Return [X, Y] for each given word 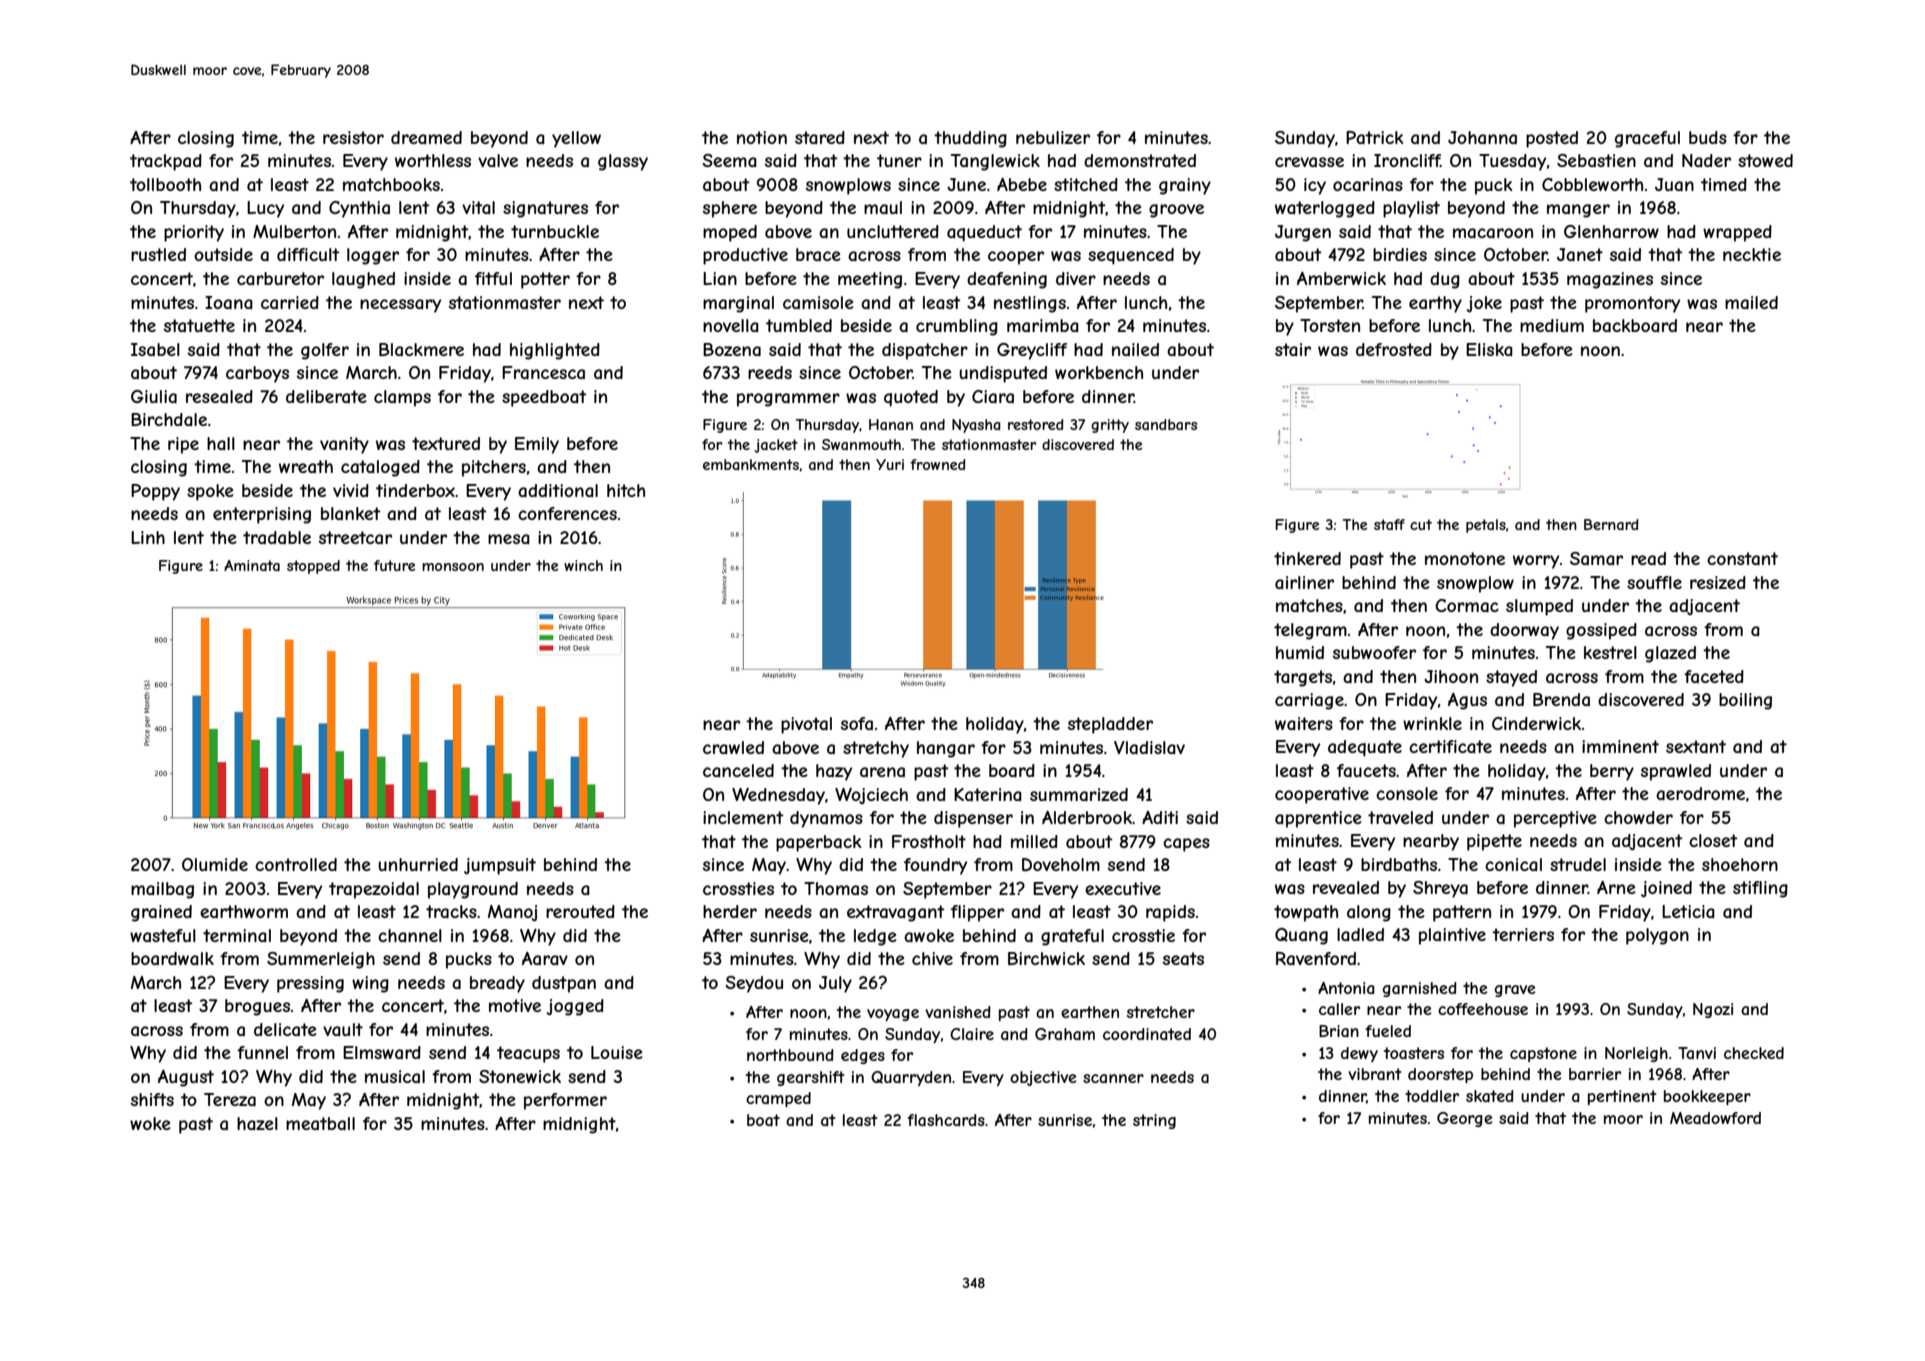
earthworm [244, 911]
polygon [1657, 936]
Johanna [1482, 137]
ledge [875, 937]
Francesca [543, 372]
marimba [1043, 325]
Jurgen [1303, 233]
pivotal [806, 725]
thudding [970, 139]
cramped [778, 1099]
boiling [1745, 701]
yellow [576, 139]
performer [565, 1101]
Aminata [252, 565]
